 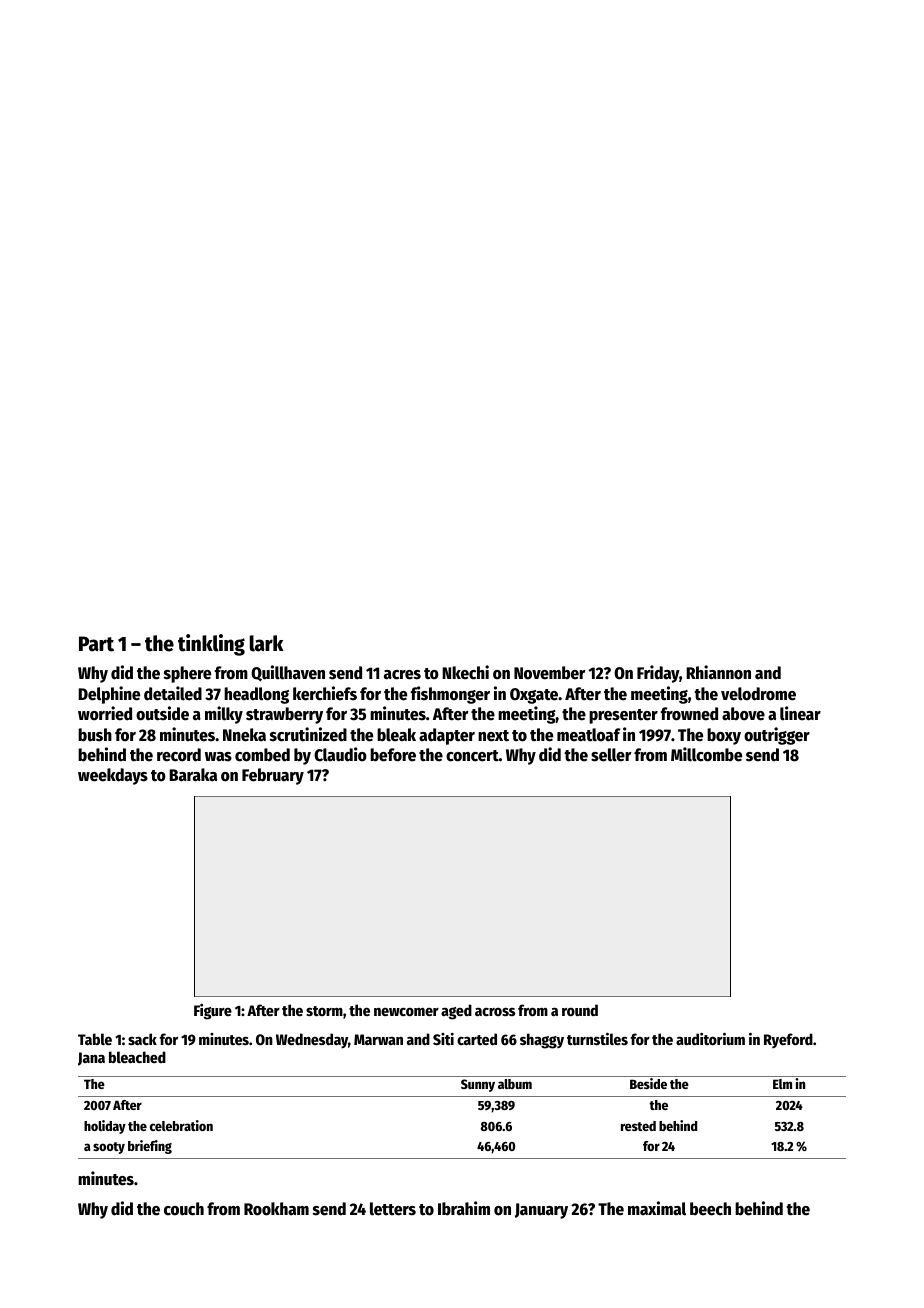 I want to click on weekdays, so click(x=113, y=776).
